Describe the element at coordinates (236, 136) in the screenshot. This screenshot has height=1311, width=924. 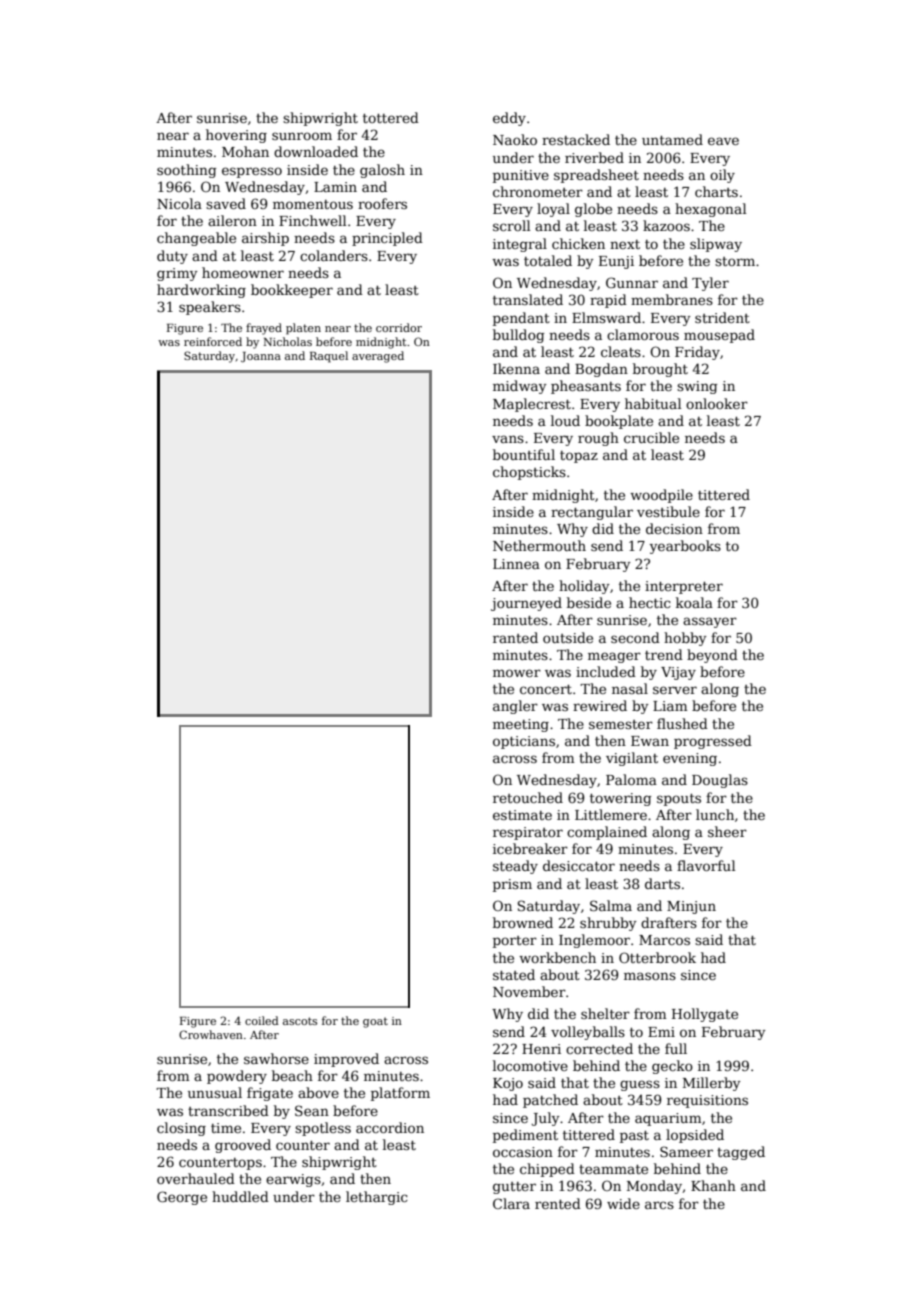
I see `hovering` at that location.
